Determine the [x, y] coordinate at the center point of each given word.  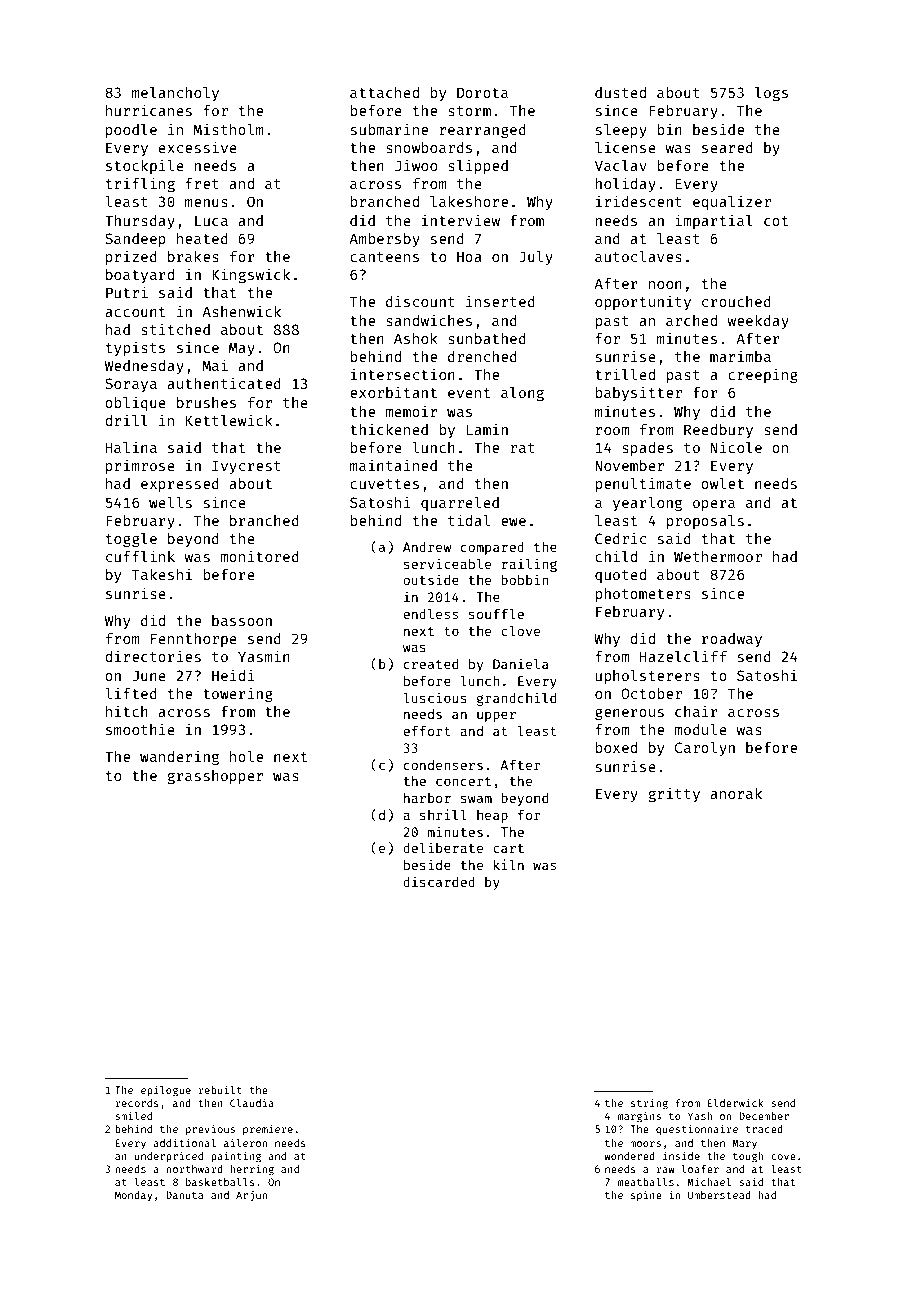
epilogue [166, 1091]
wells [170, 502]
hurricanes [149, 110]
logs [771, 94]
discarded [439, 881]
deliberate [443, 847]
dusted [620, 92]
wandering [179, 757]
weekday [758, 322]
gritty [674, 794]
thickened [389, 429]
